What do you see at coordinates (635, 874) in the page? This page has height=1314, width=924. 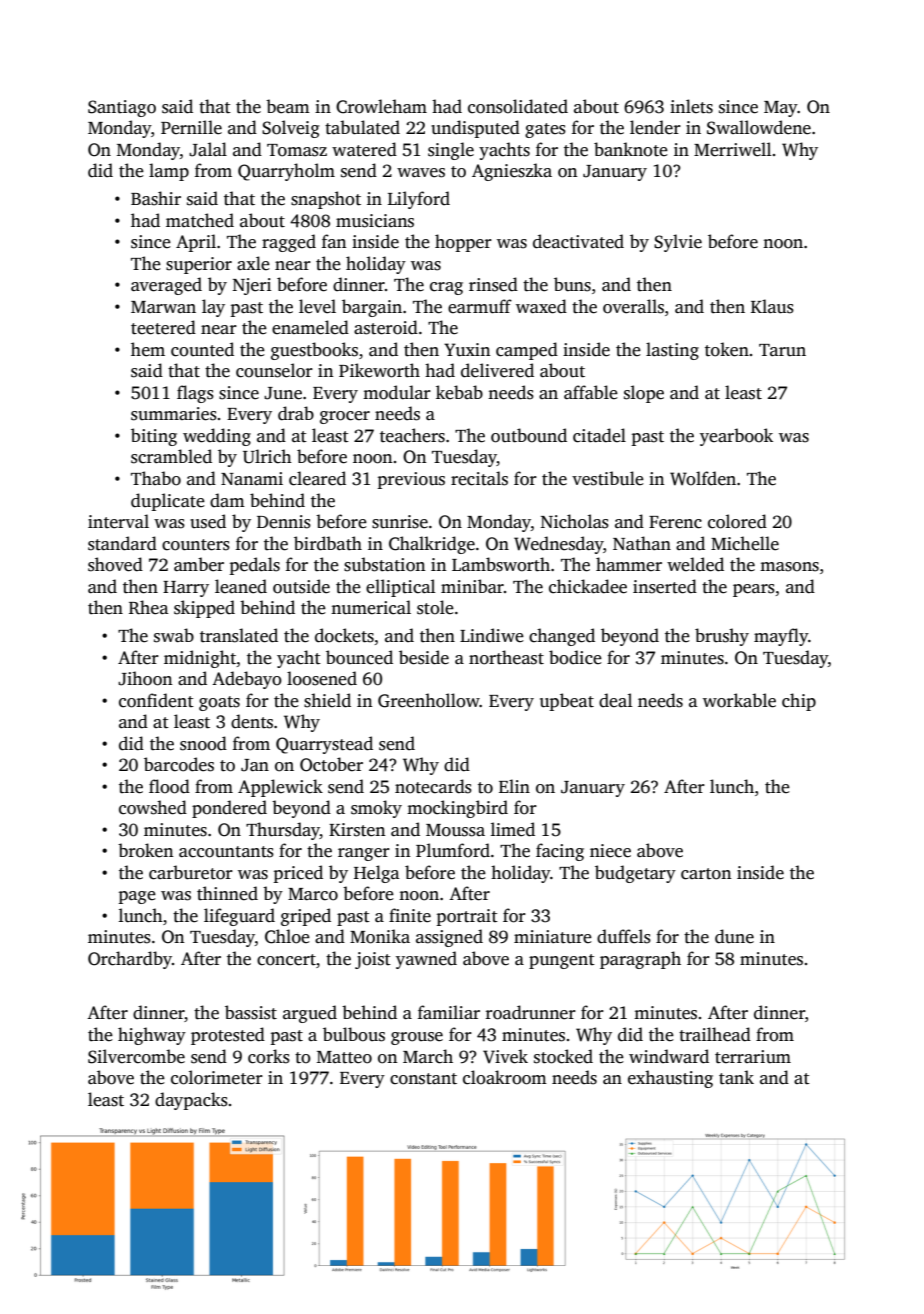 I see `budgetary` at bounding box center [635, 874].
